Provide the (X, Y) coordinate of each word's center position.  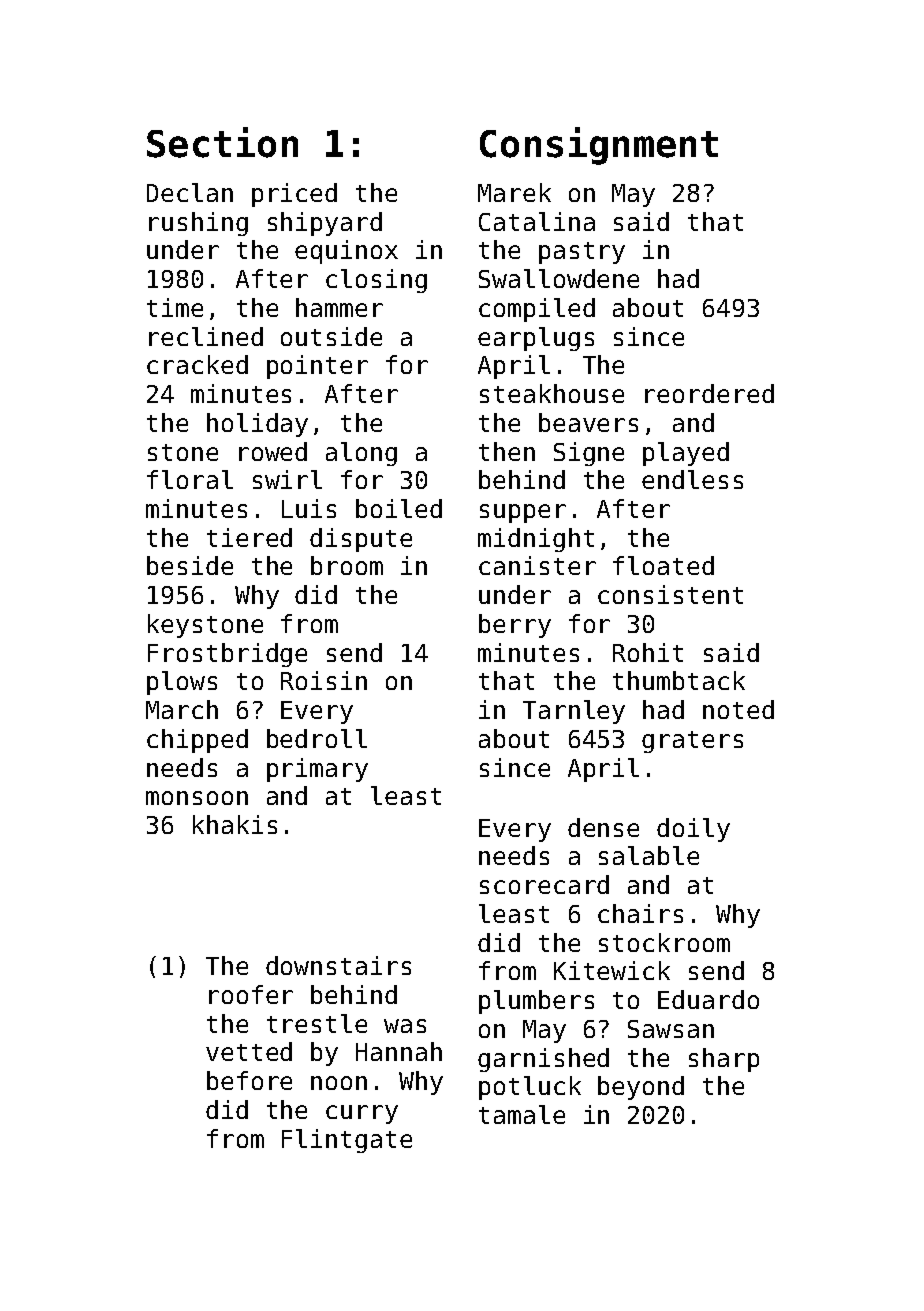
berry (515, 626)
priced (294, 195)
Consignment (599, 146)
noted (738, 709)
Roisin (324, 680)
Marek (514, 192)
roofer (251, 994)
